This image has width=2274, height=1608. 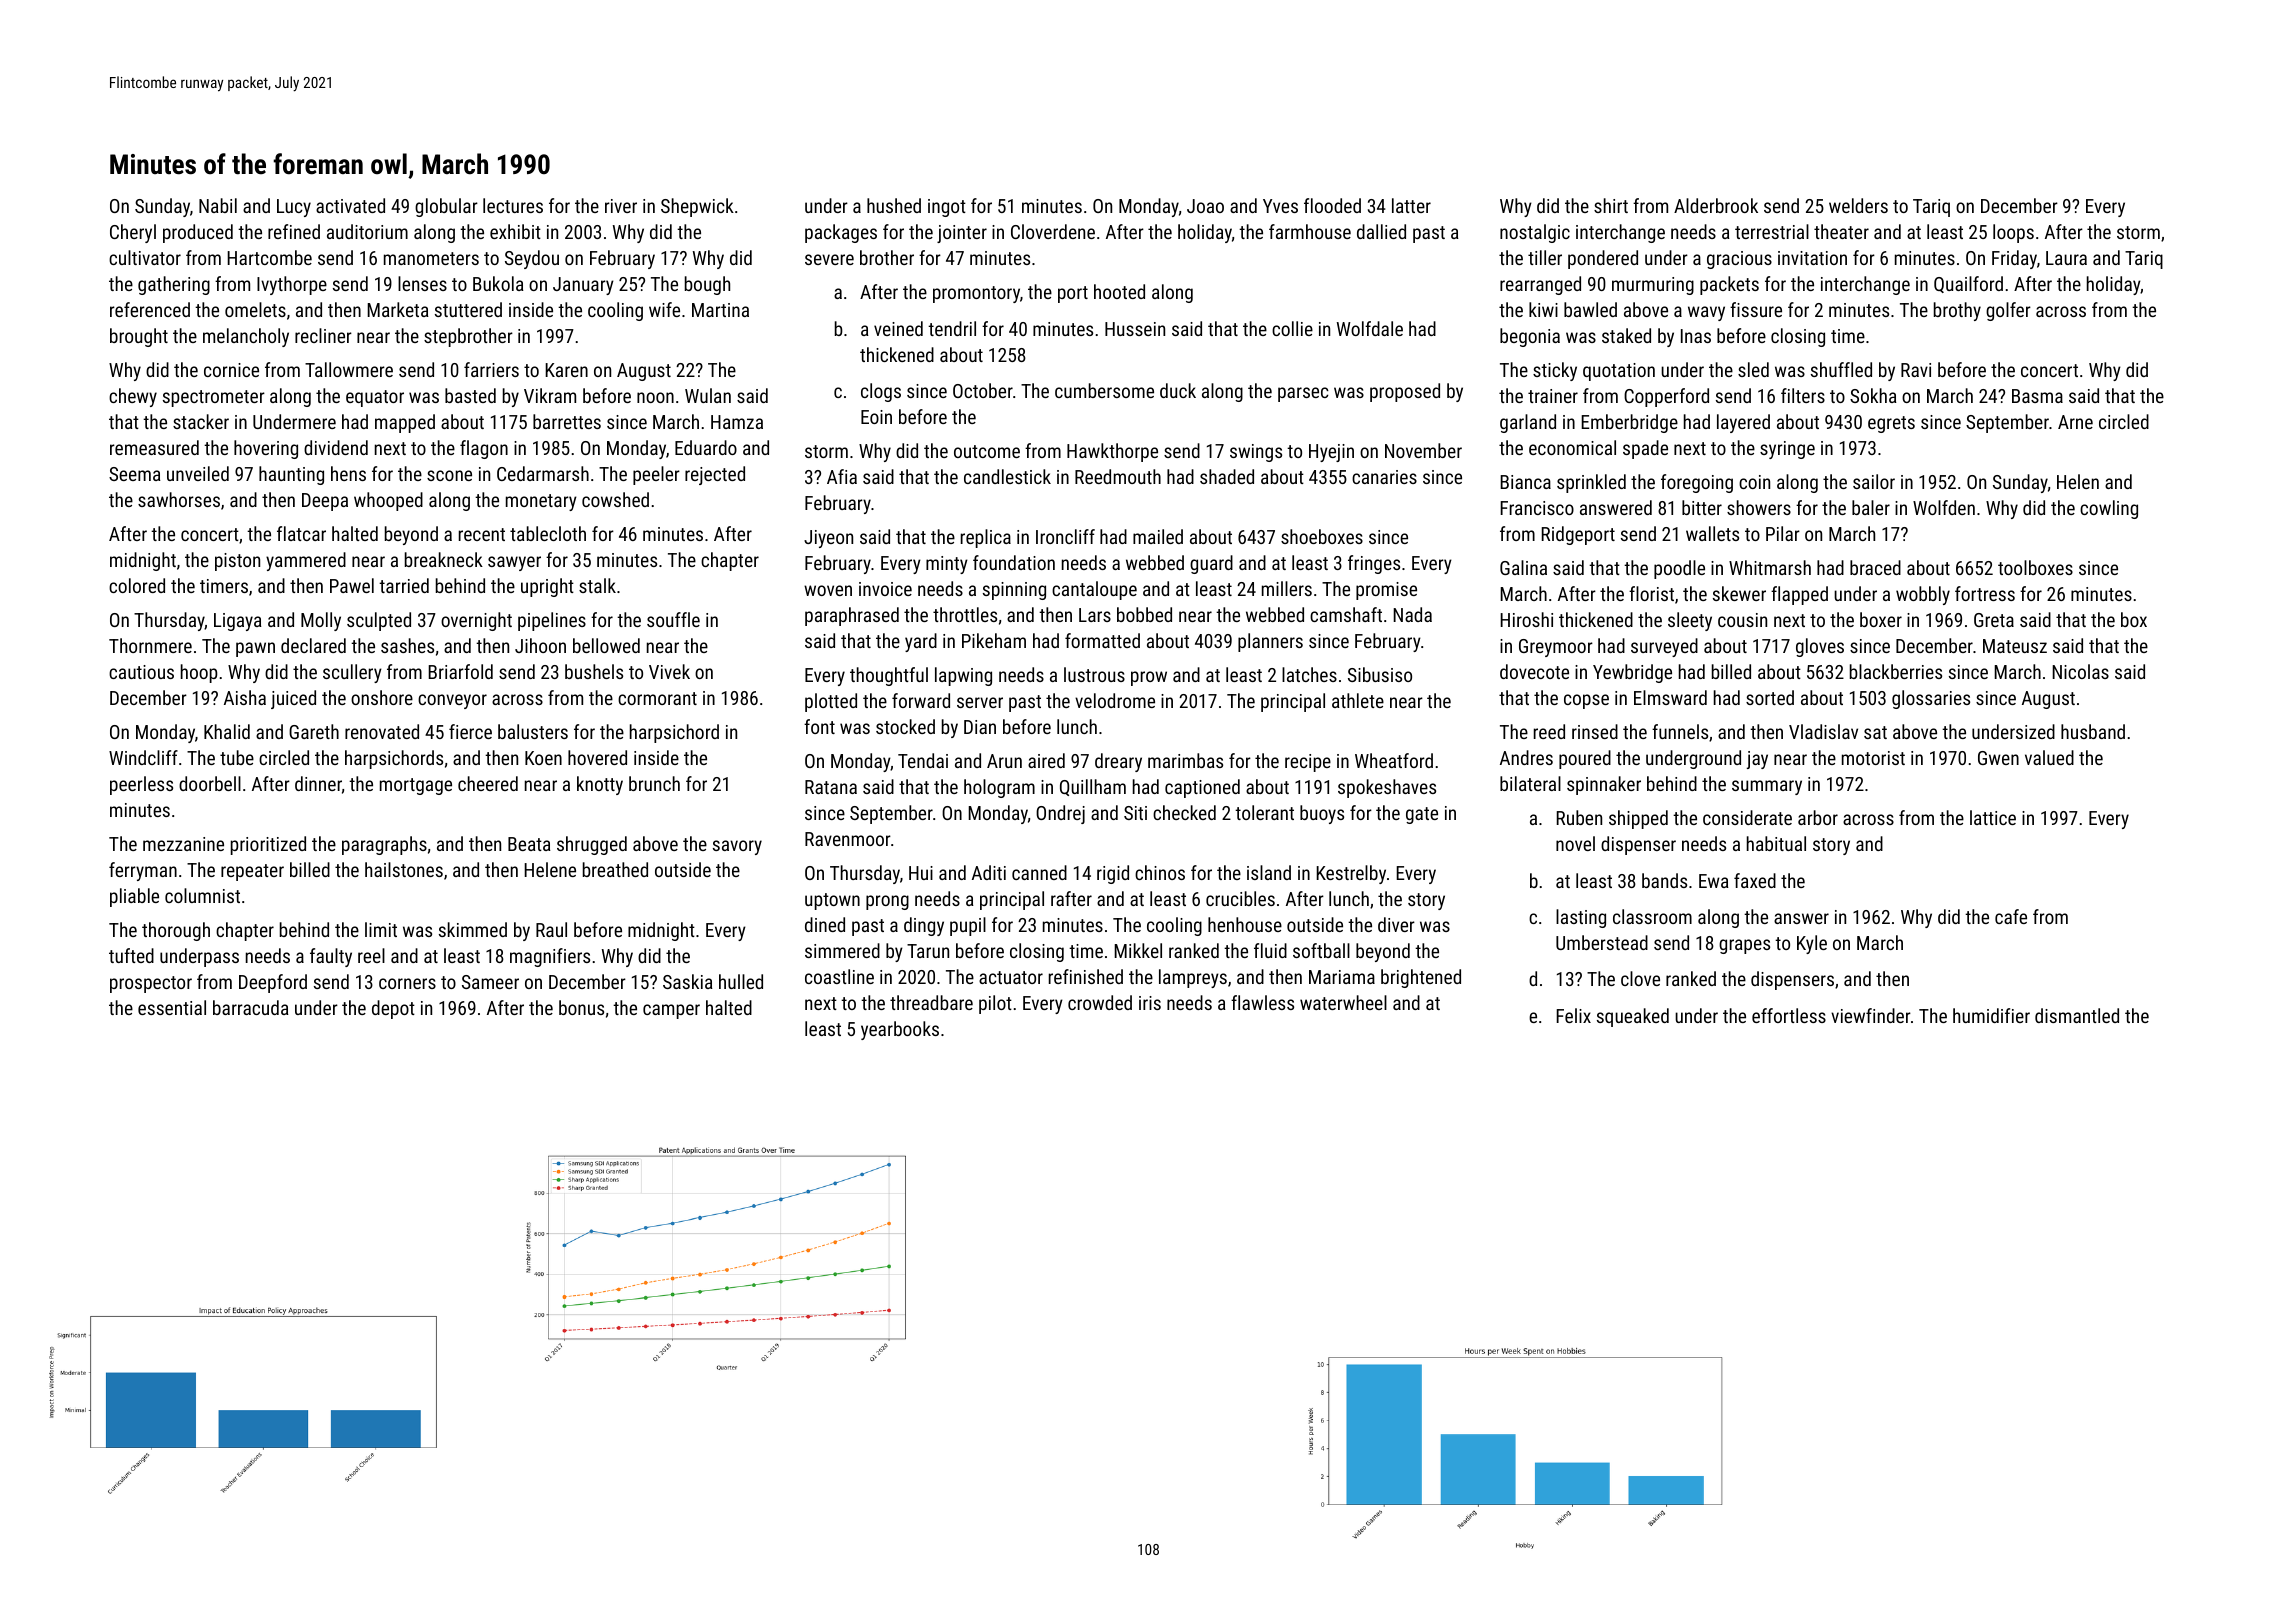 I want to click on simmered, so click(x=842, y=950).
